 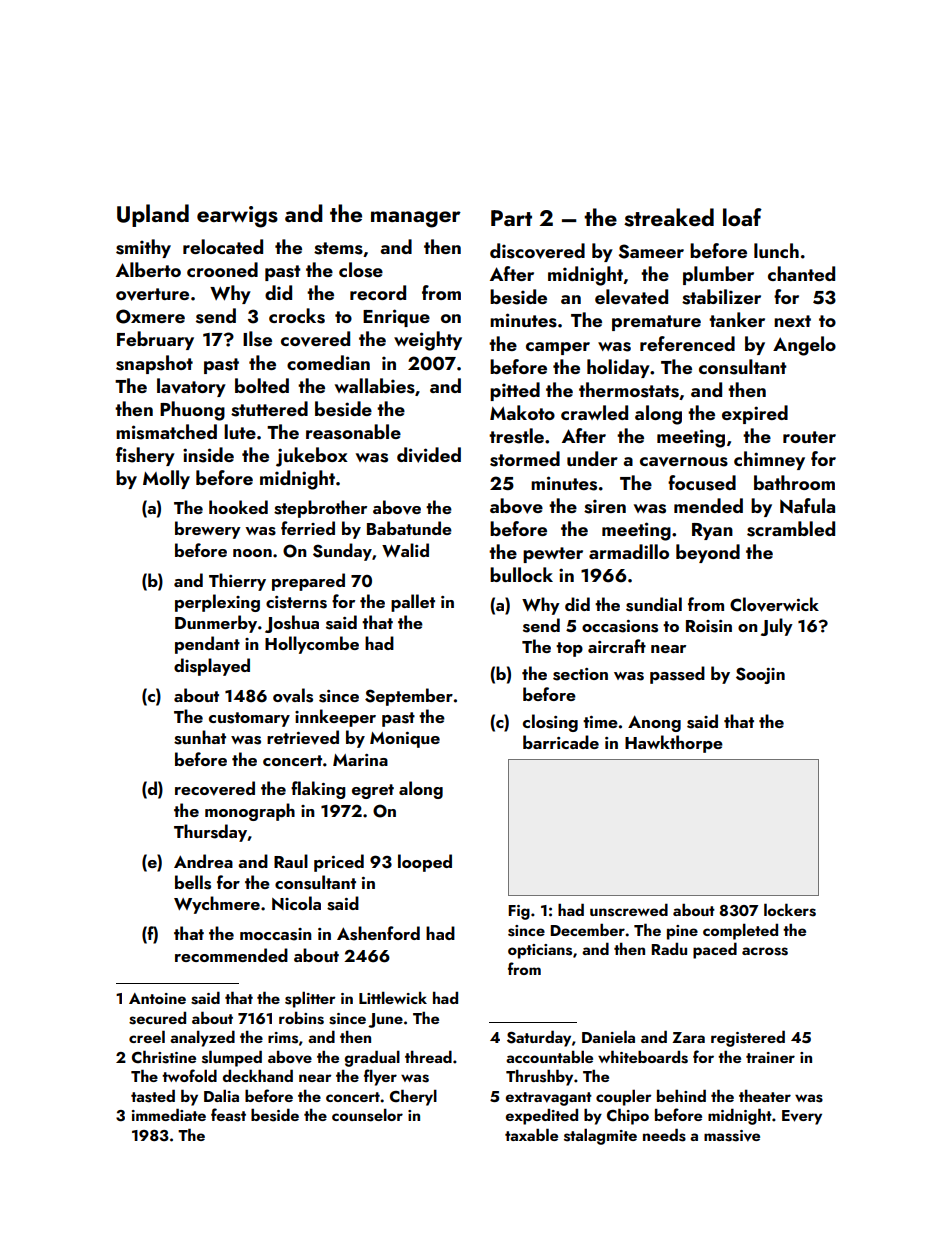 I want to click on Andrea, so click(x=203, y=861).
